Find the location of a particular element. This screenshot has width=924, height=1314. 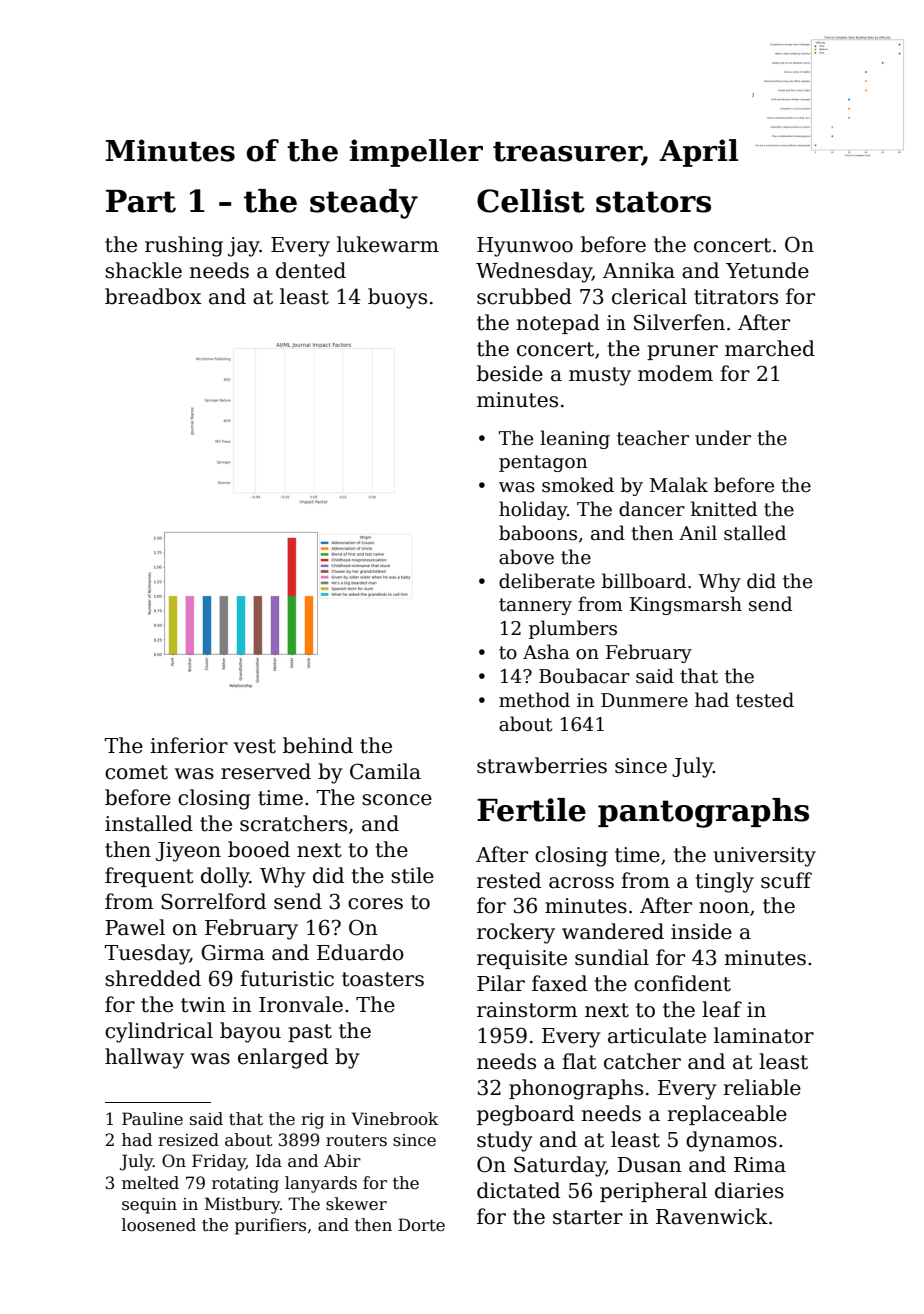

Pawel is located at coordinates (135, 927).
